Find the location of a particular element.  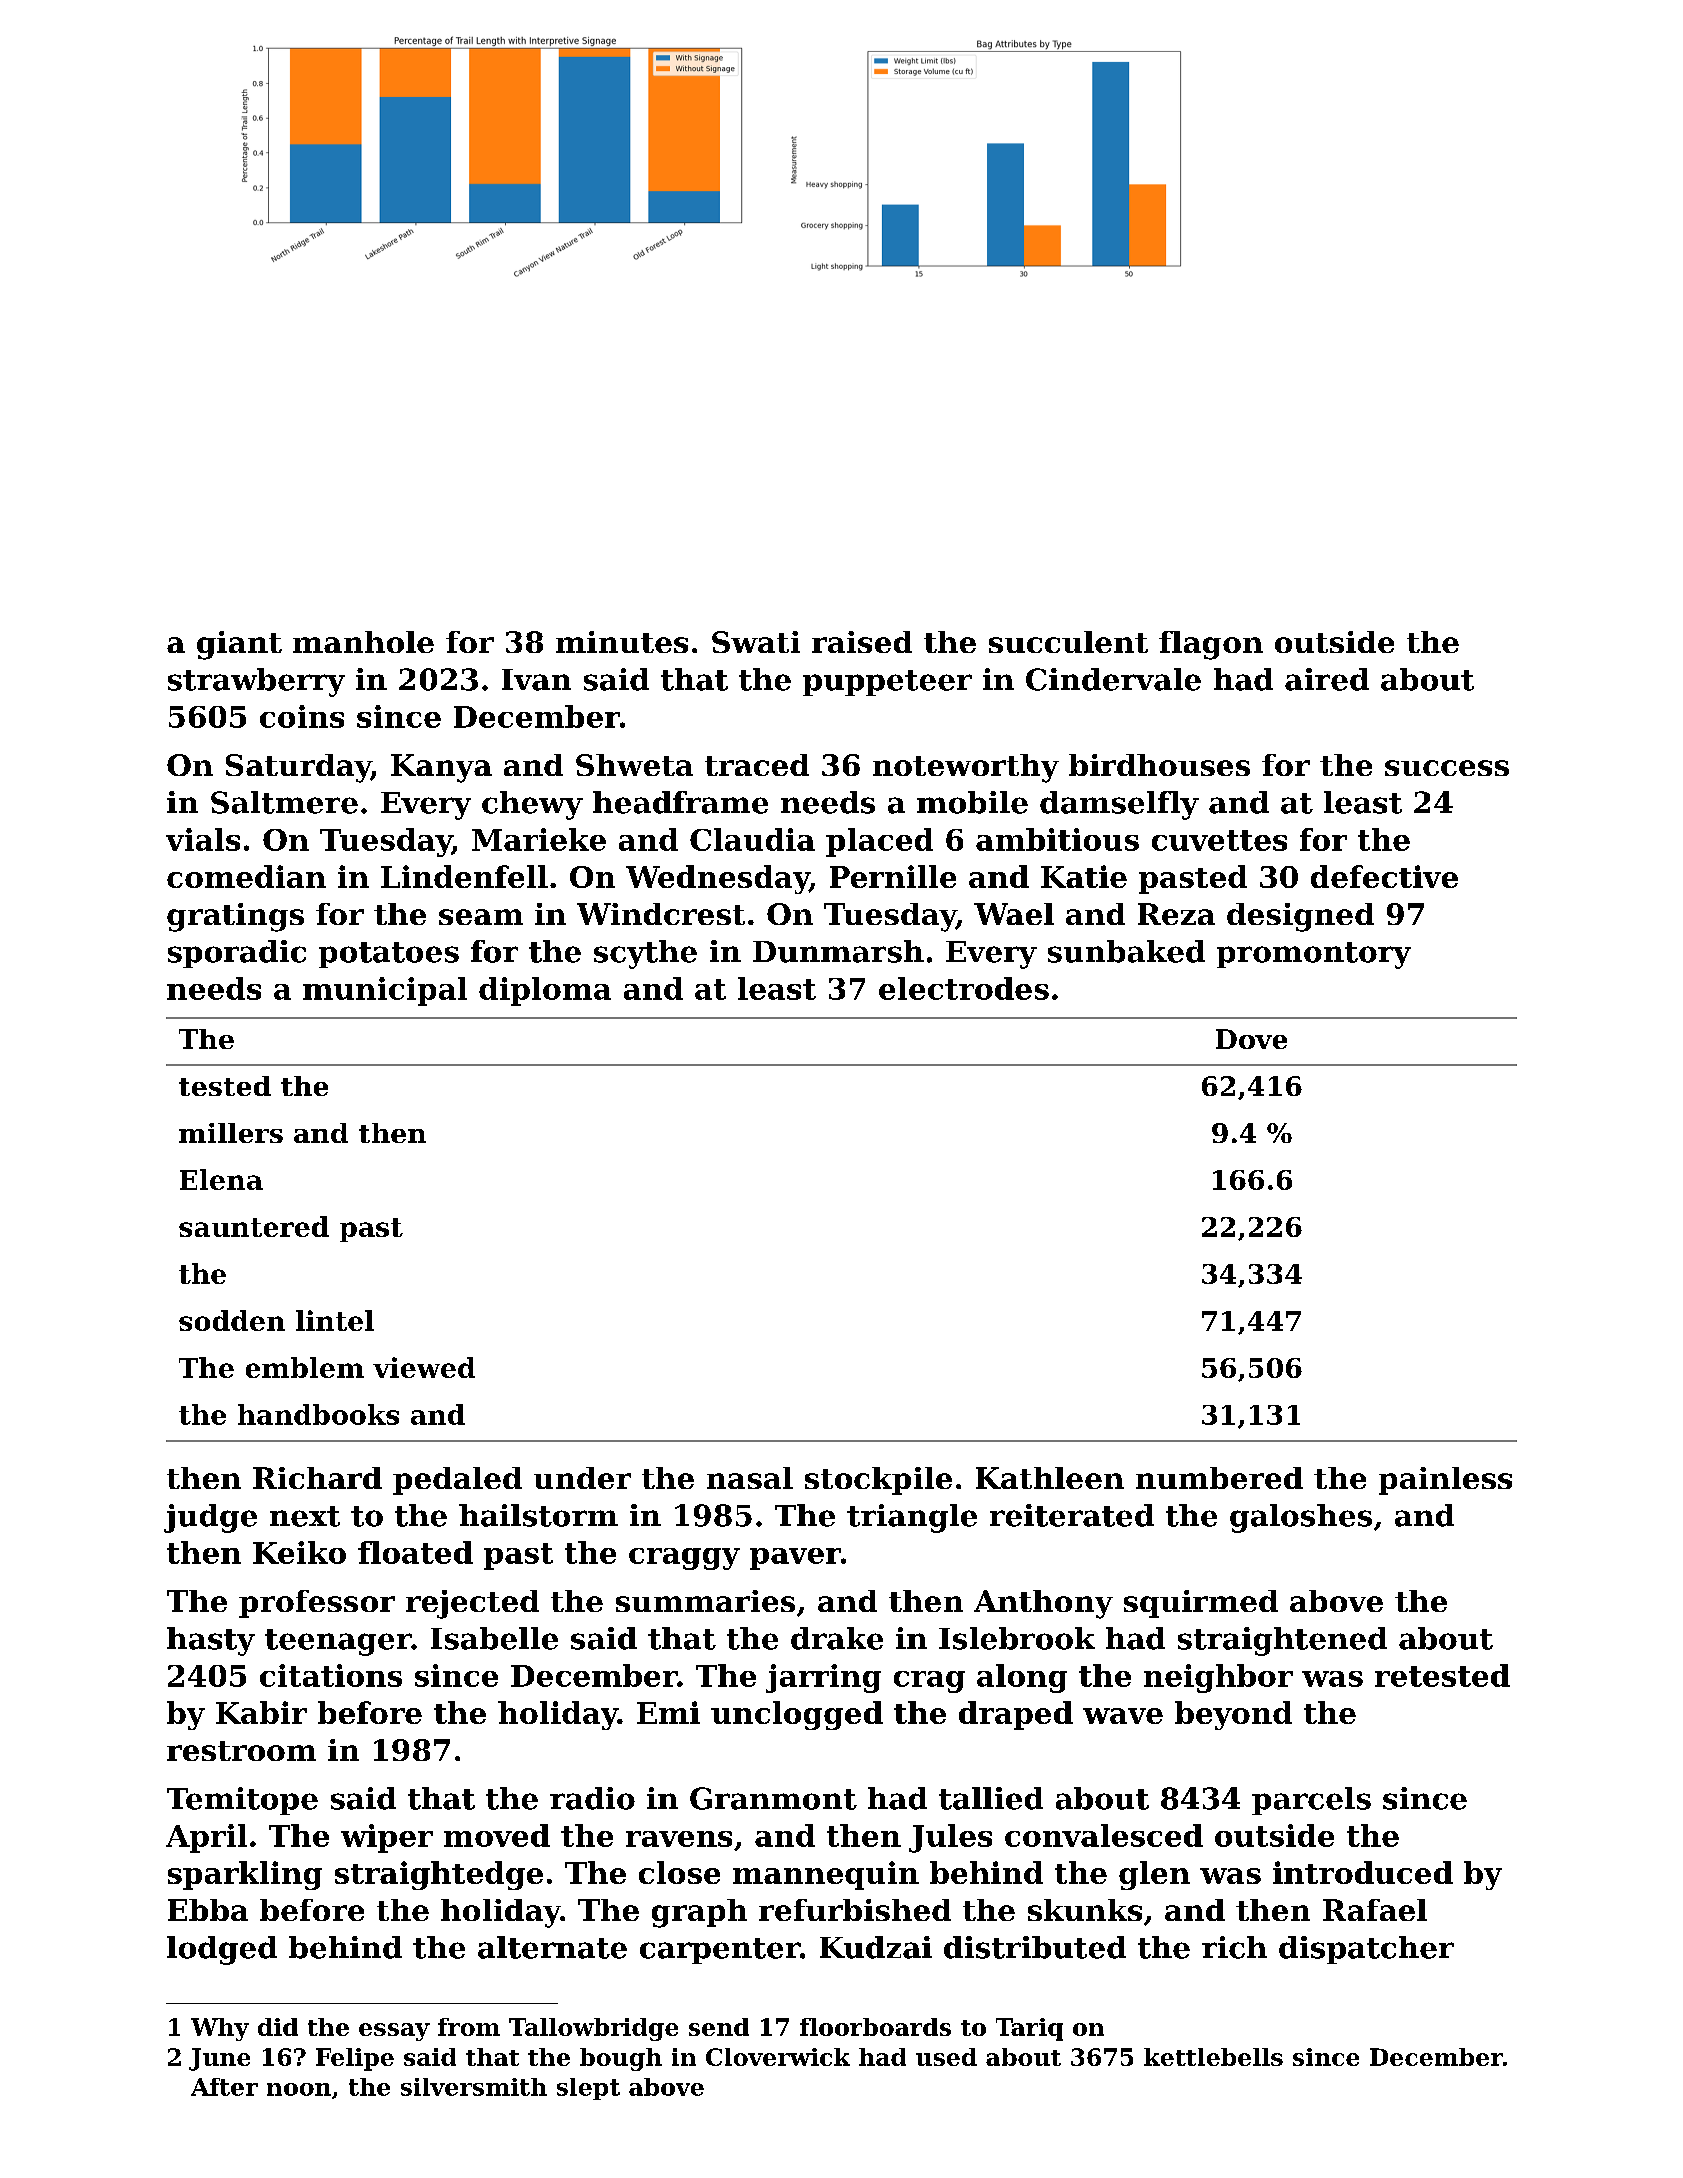

flagon is located at coordinates (1211, 645).
